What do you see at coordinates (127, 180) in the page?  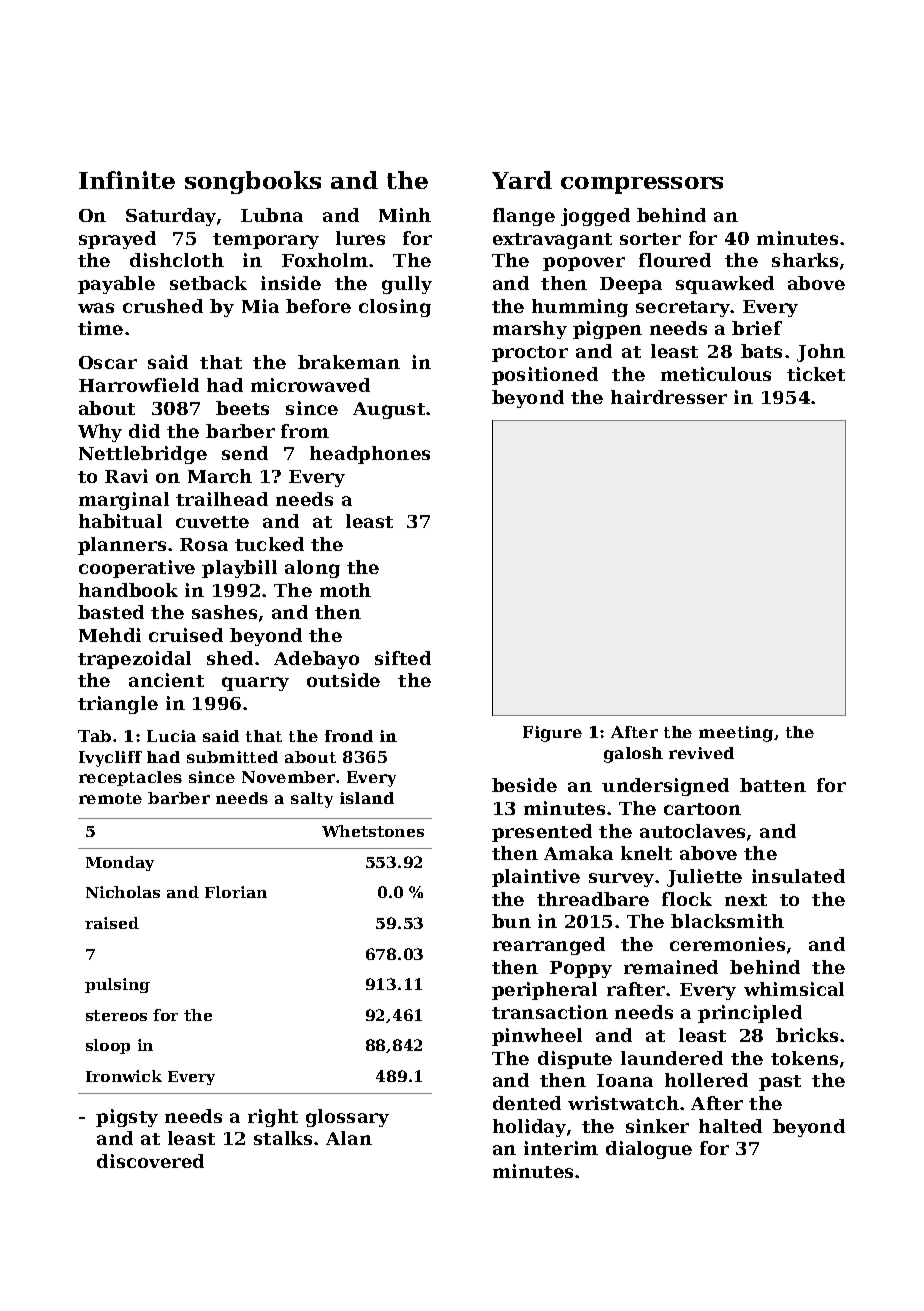 I see `Infinite` at bounding box center [127, 180].
